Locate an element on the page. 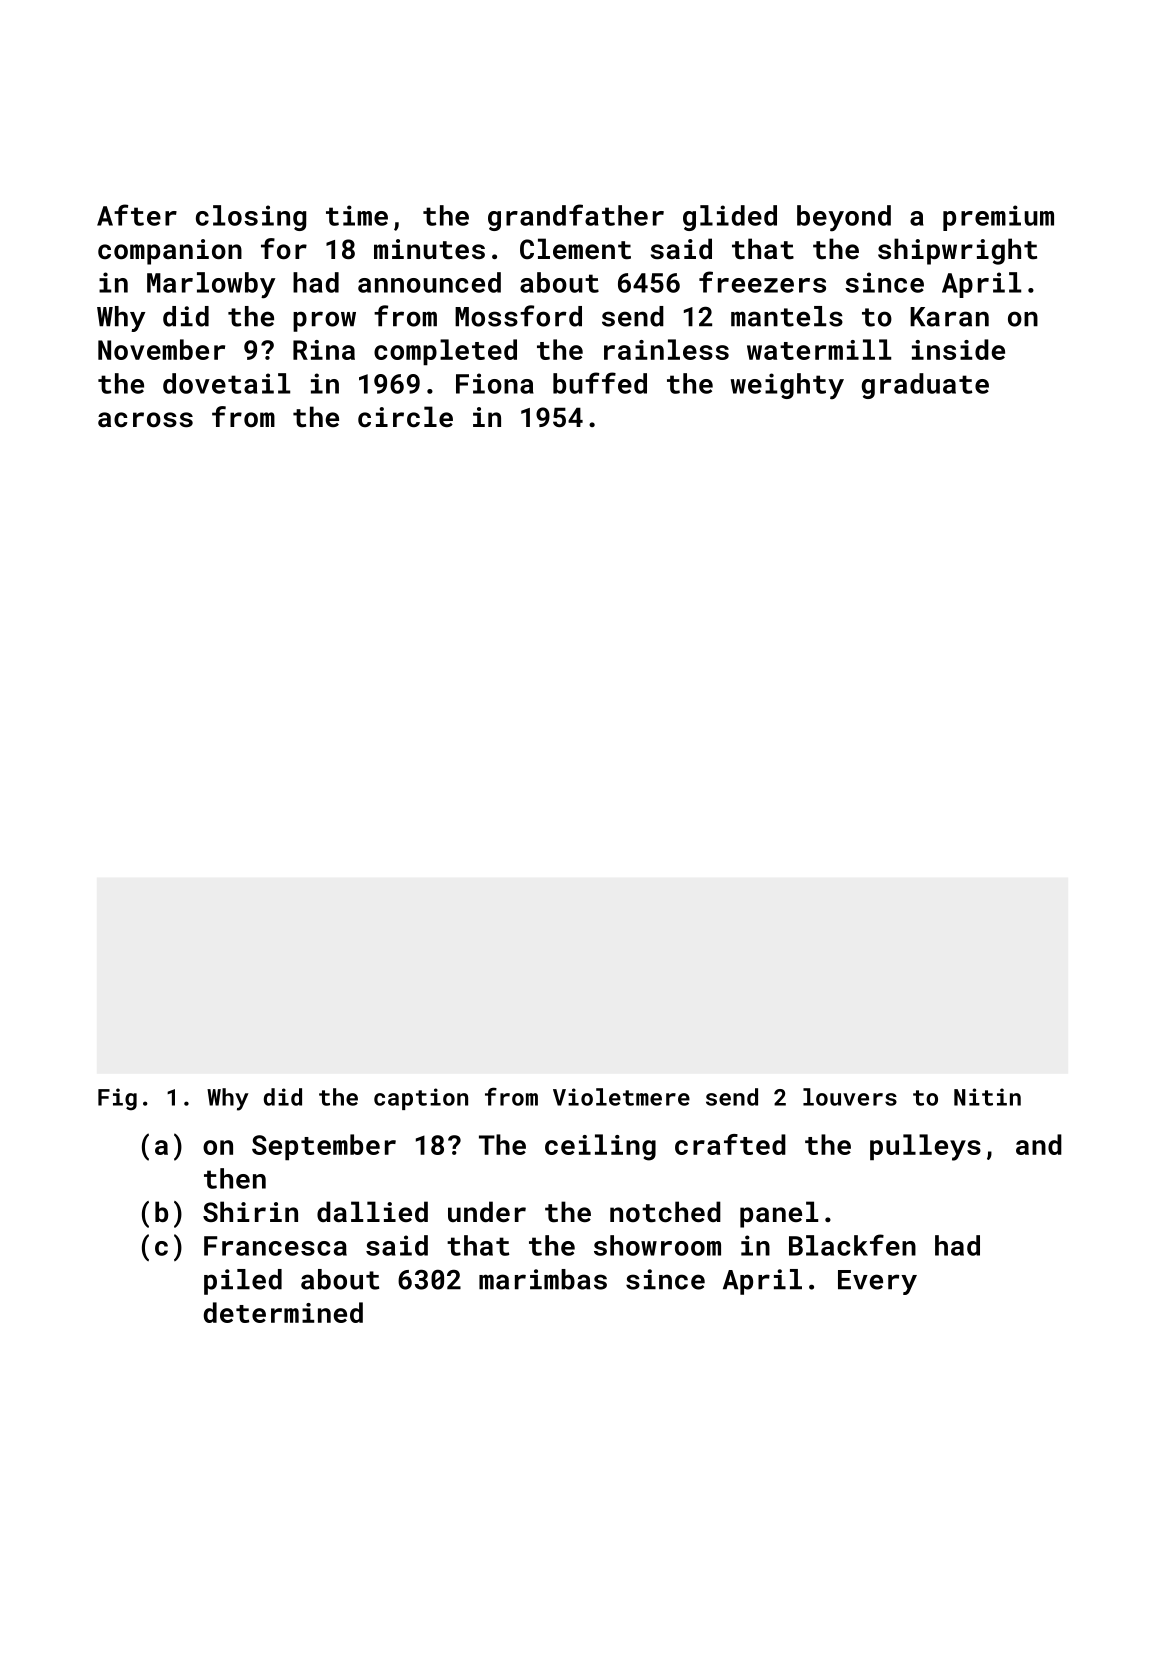  beyond is located at coordinates (844, 218).
